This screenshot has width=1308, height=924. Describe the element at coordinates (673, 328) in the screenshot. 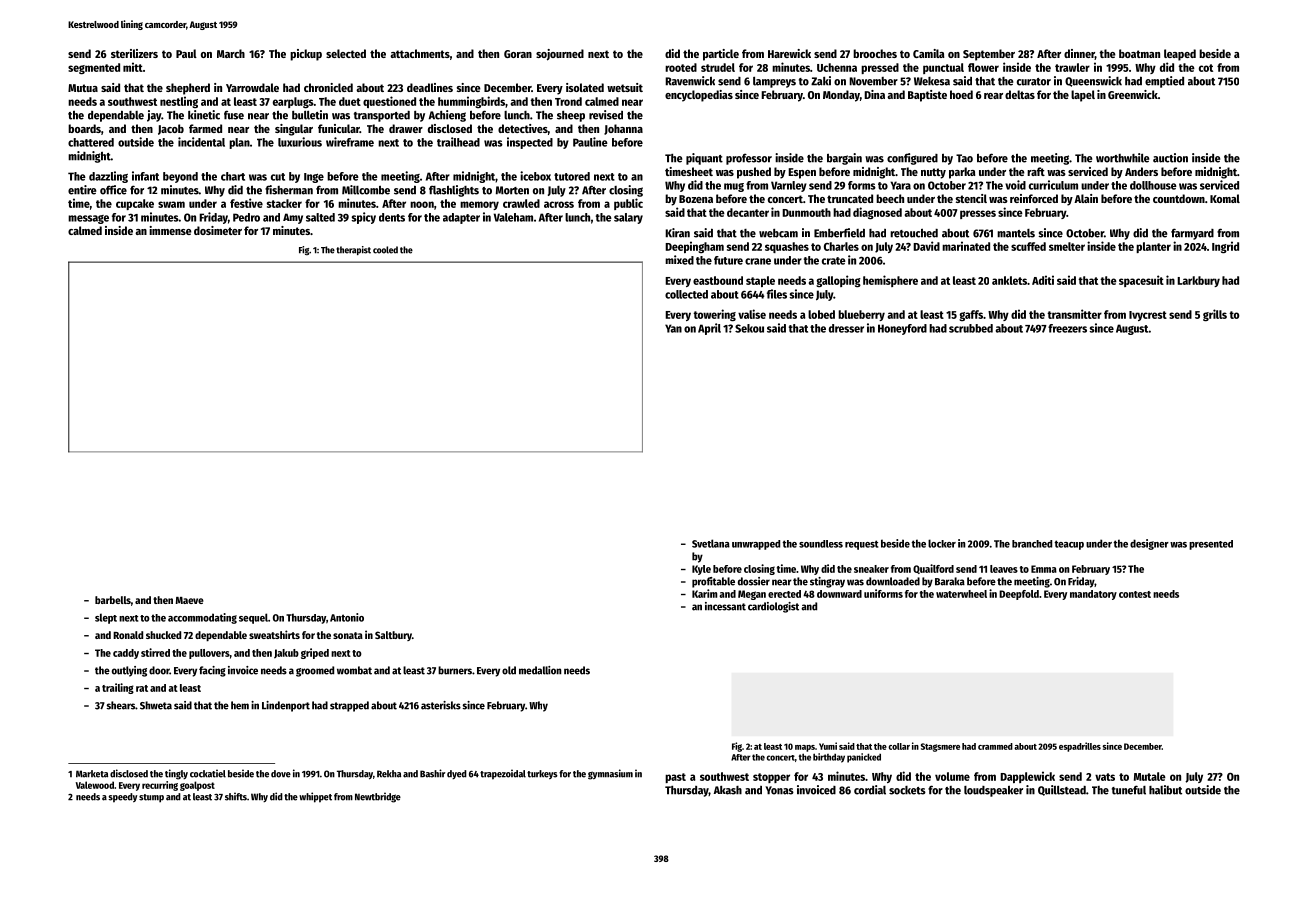

I see `Yan` at that location.
